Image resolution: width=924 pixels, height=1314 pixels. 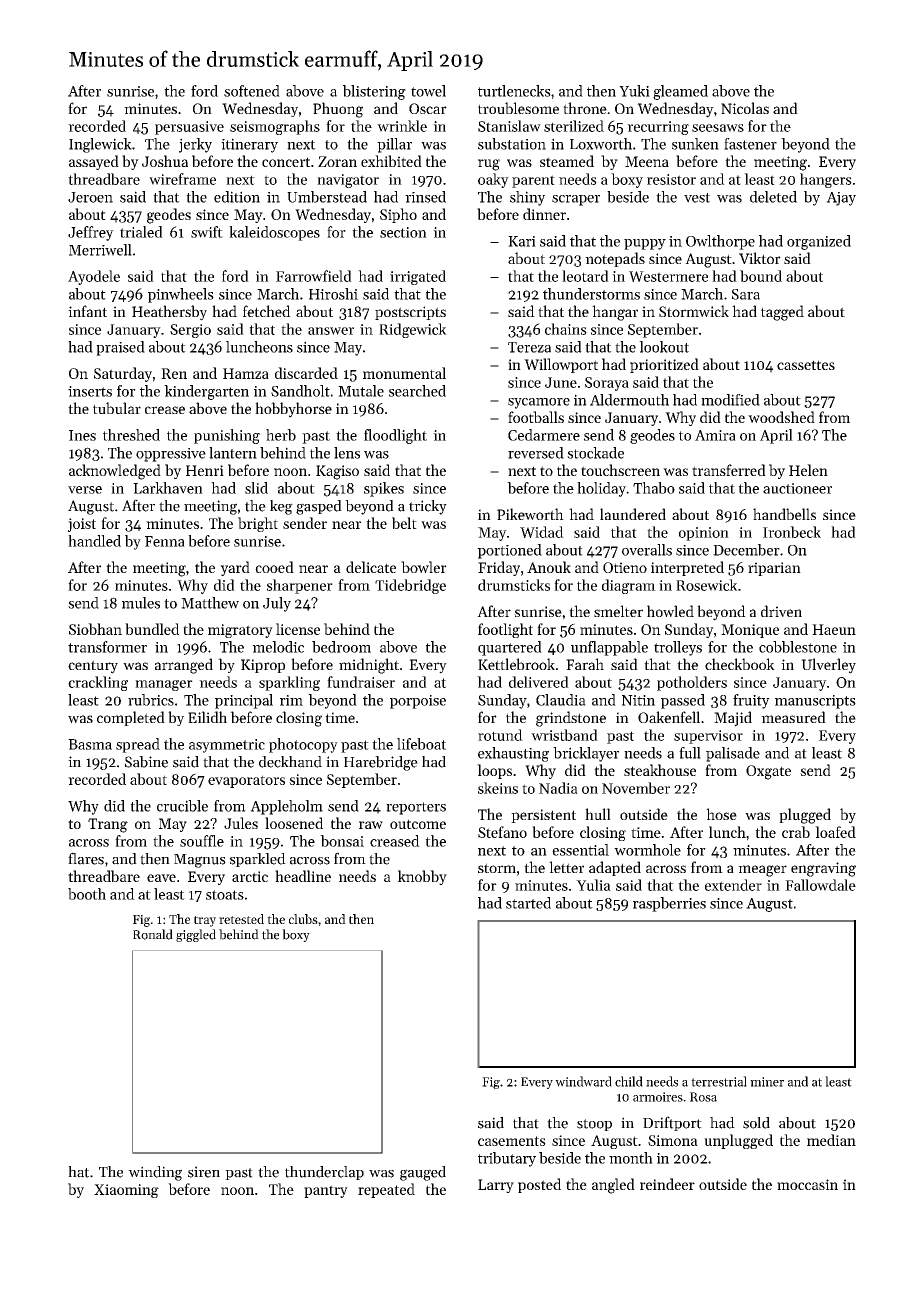 What do you see at coordinates (161, 878) in the document?
I see `eave` at bounding box center [161, 878].
